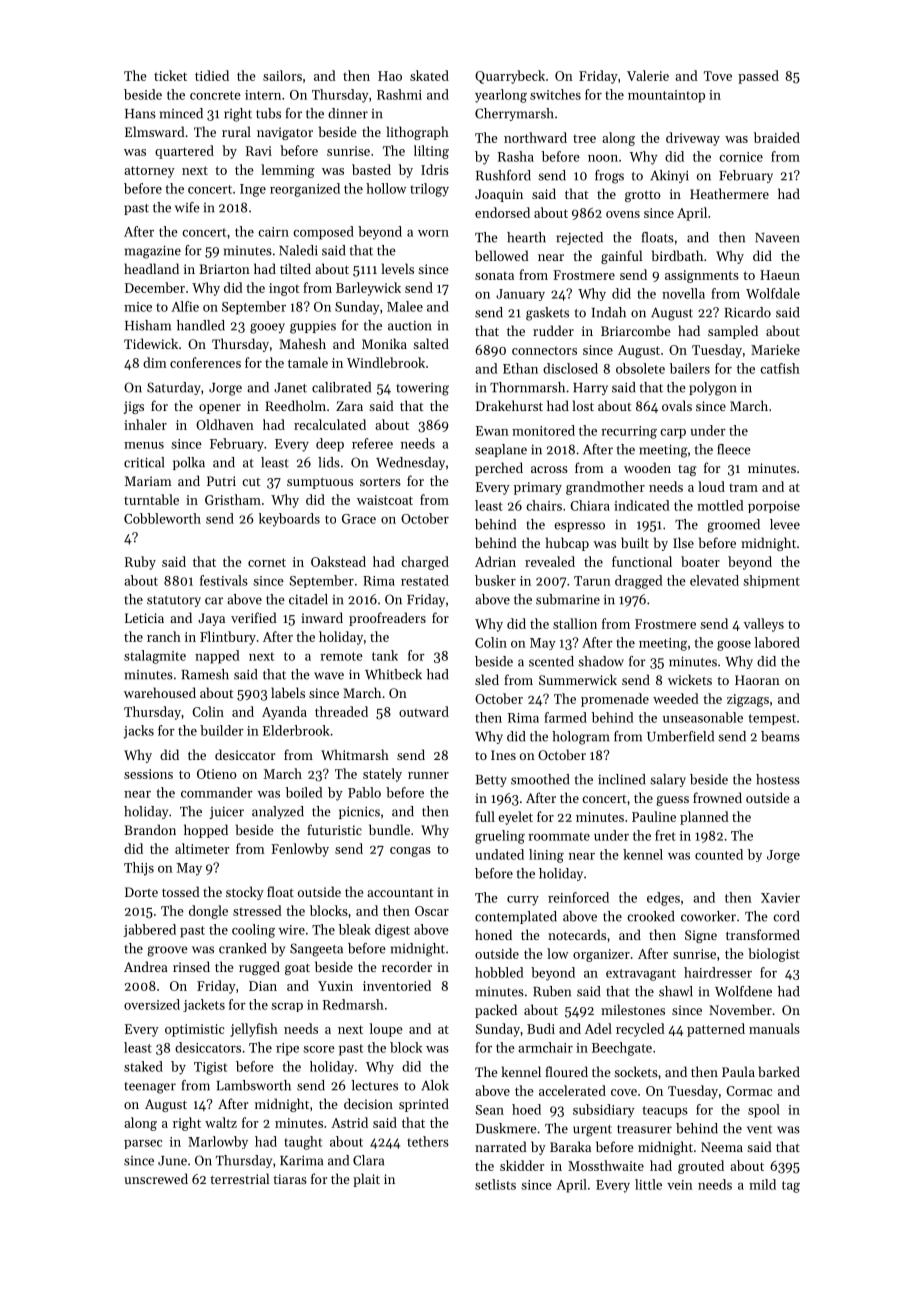  What do you see at coordinates (150, 1088) in the page?
I see `teenager` at bounding box center [150, 1088].
